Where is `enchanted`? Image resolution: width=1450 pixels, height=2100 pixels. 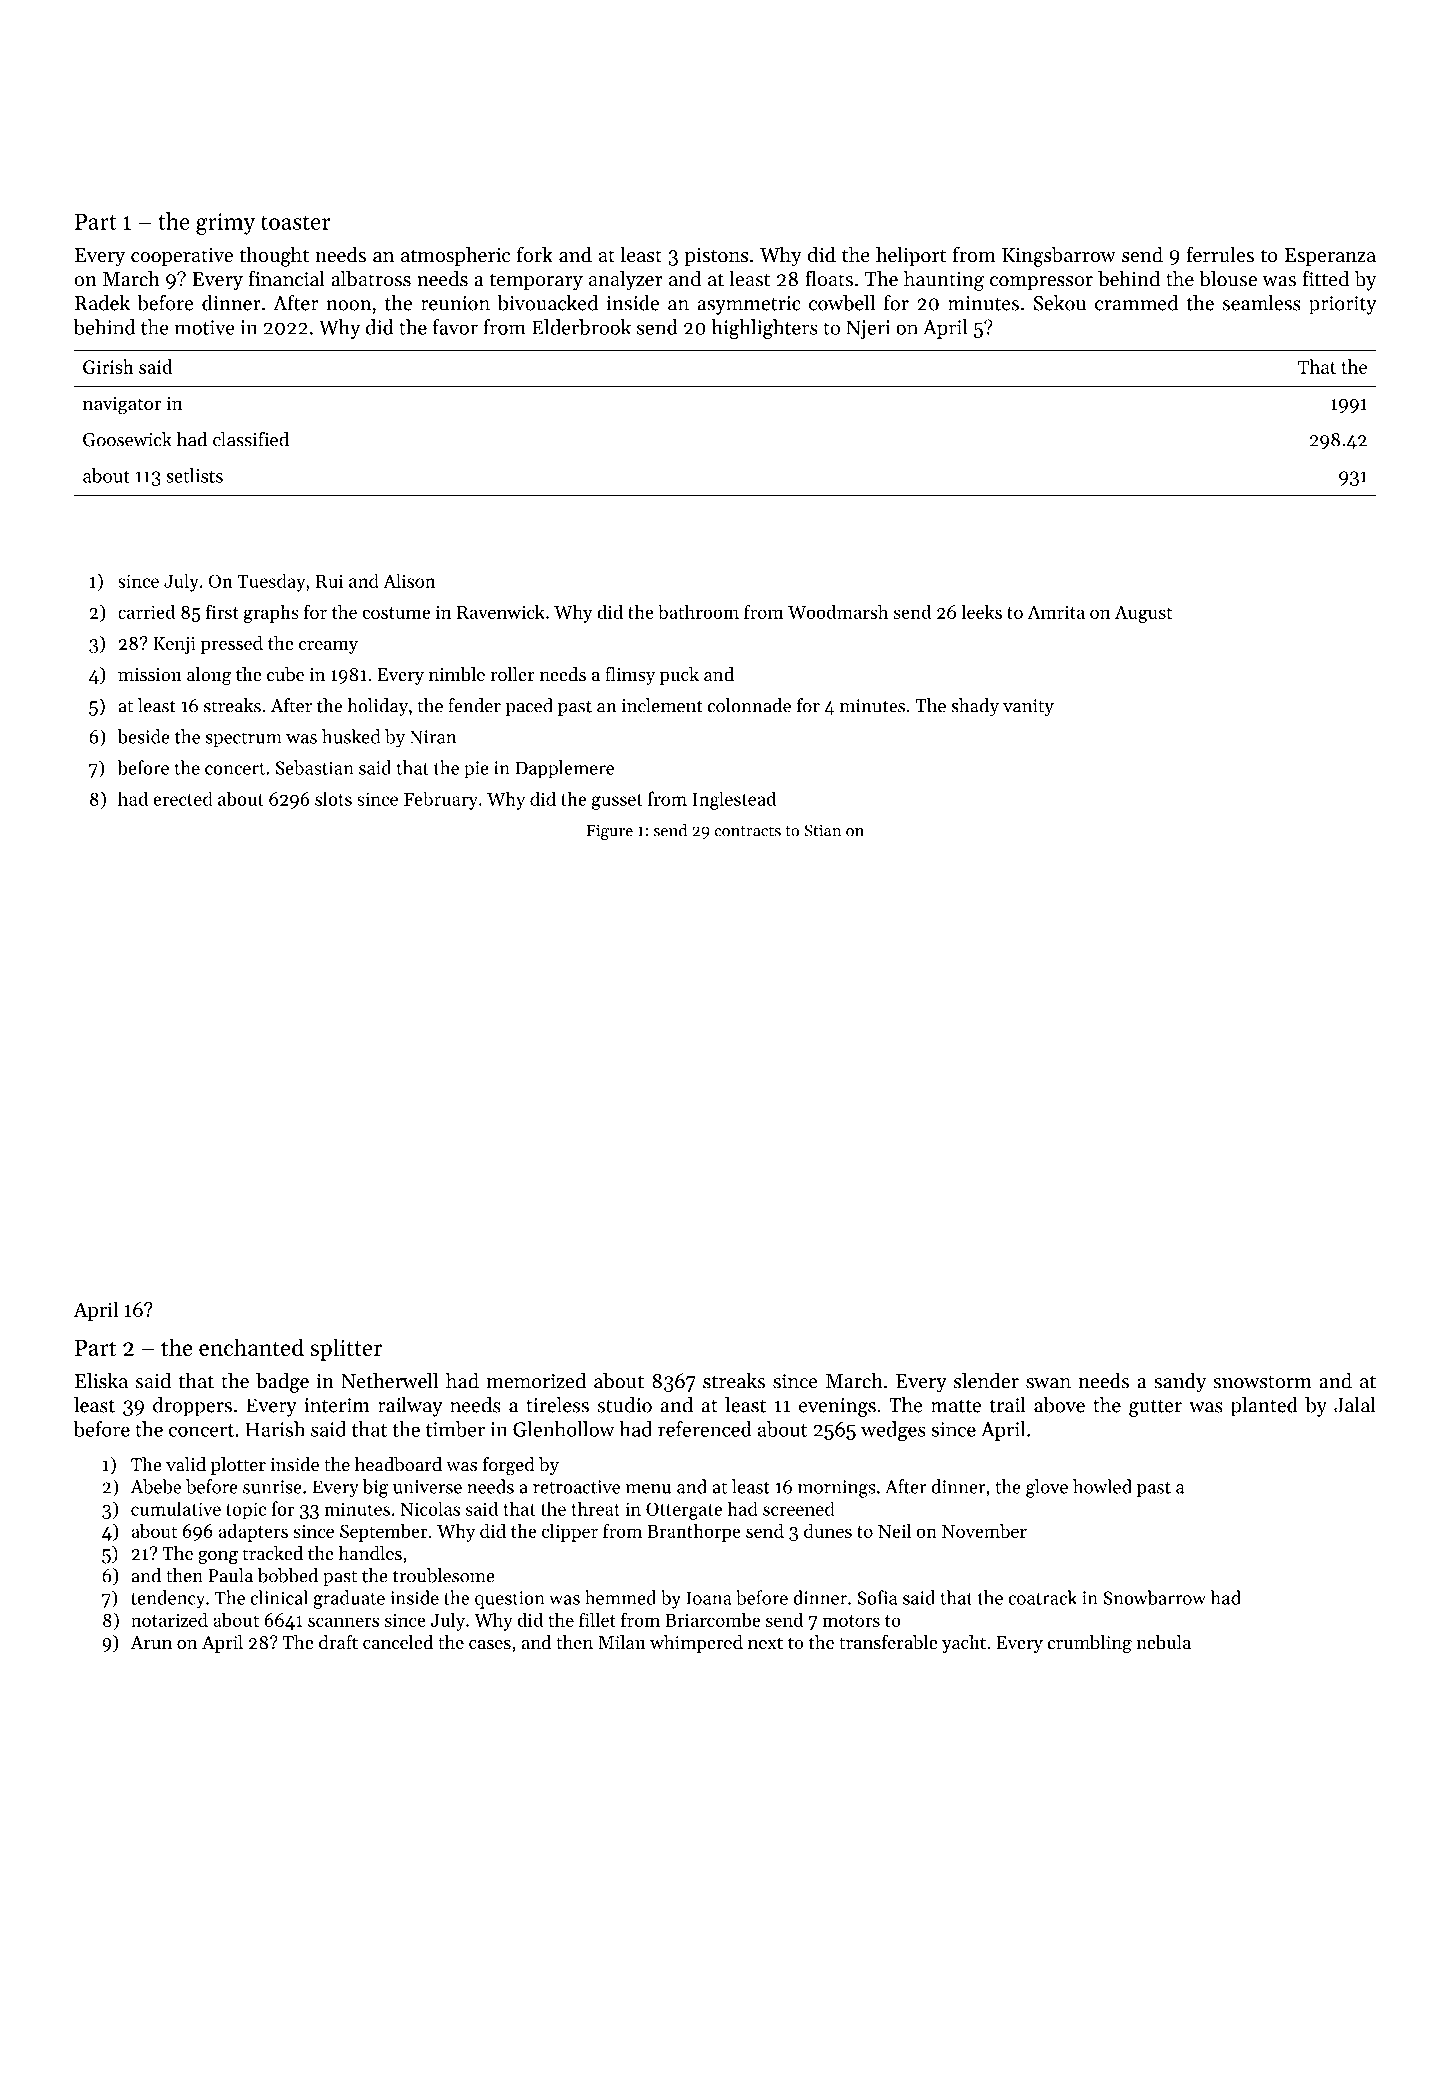 enchanted is located at coordinates (251, 1347).
